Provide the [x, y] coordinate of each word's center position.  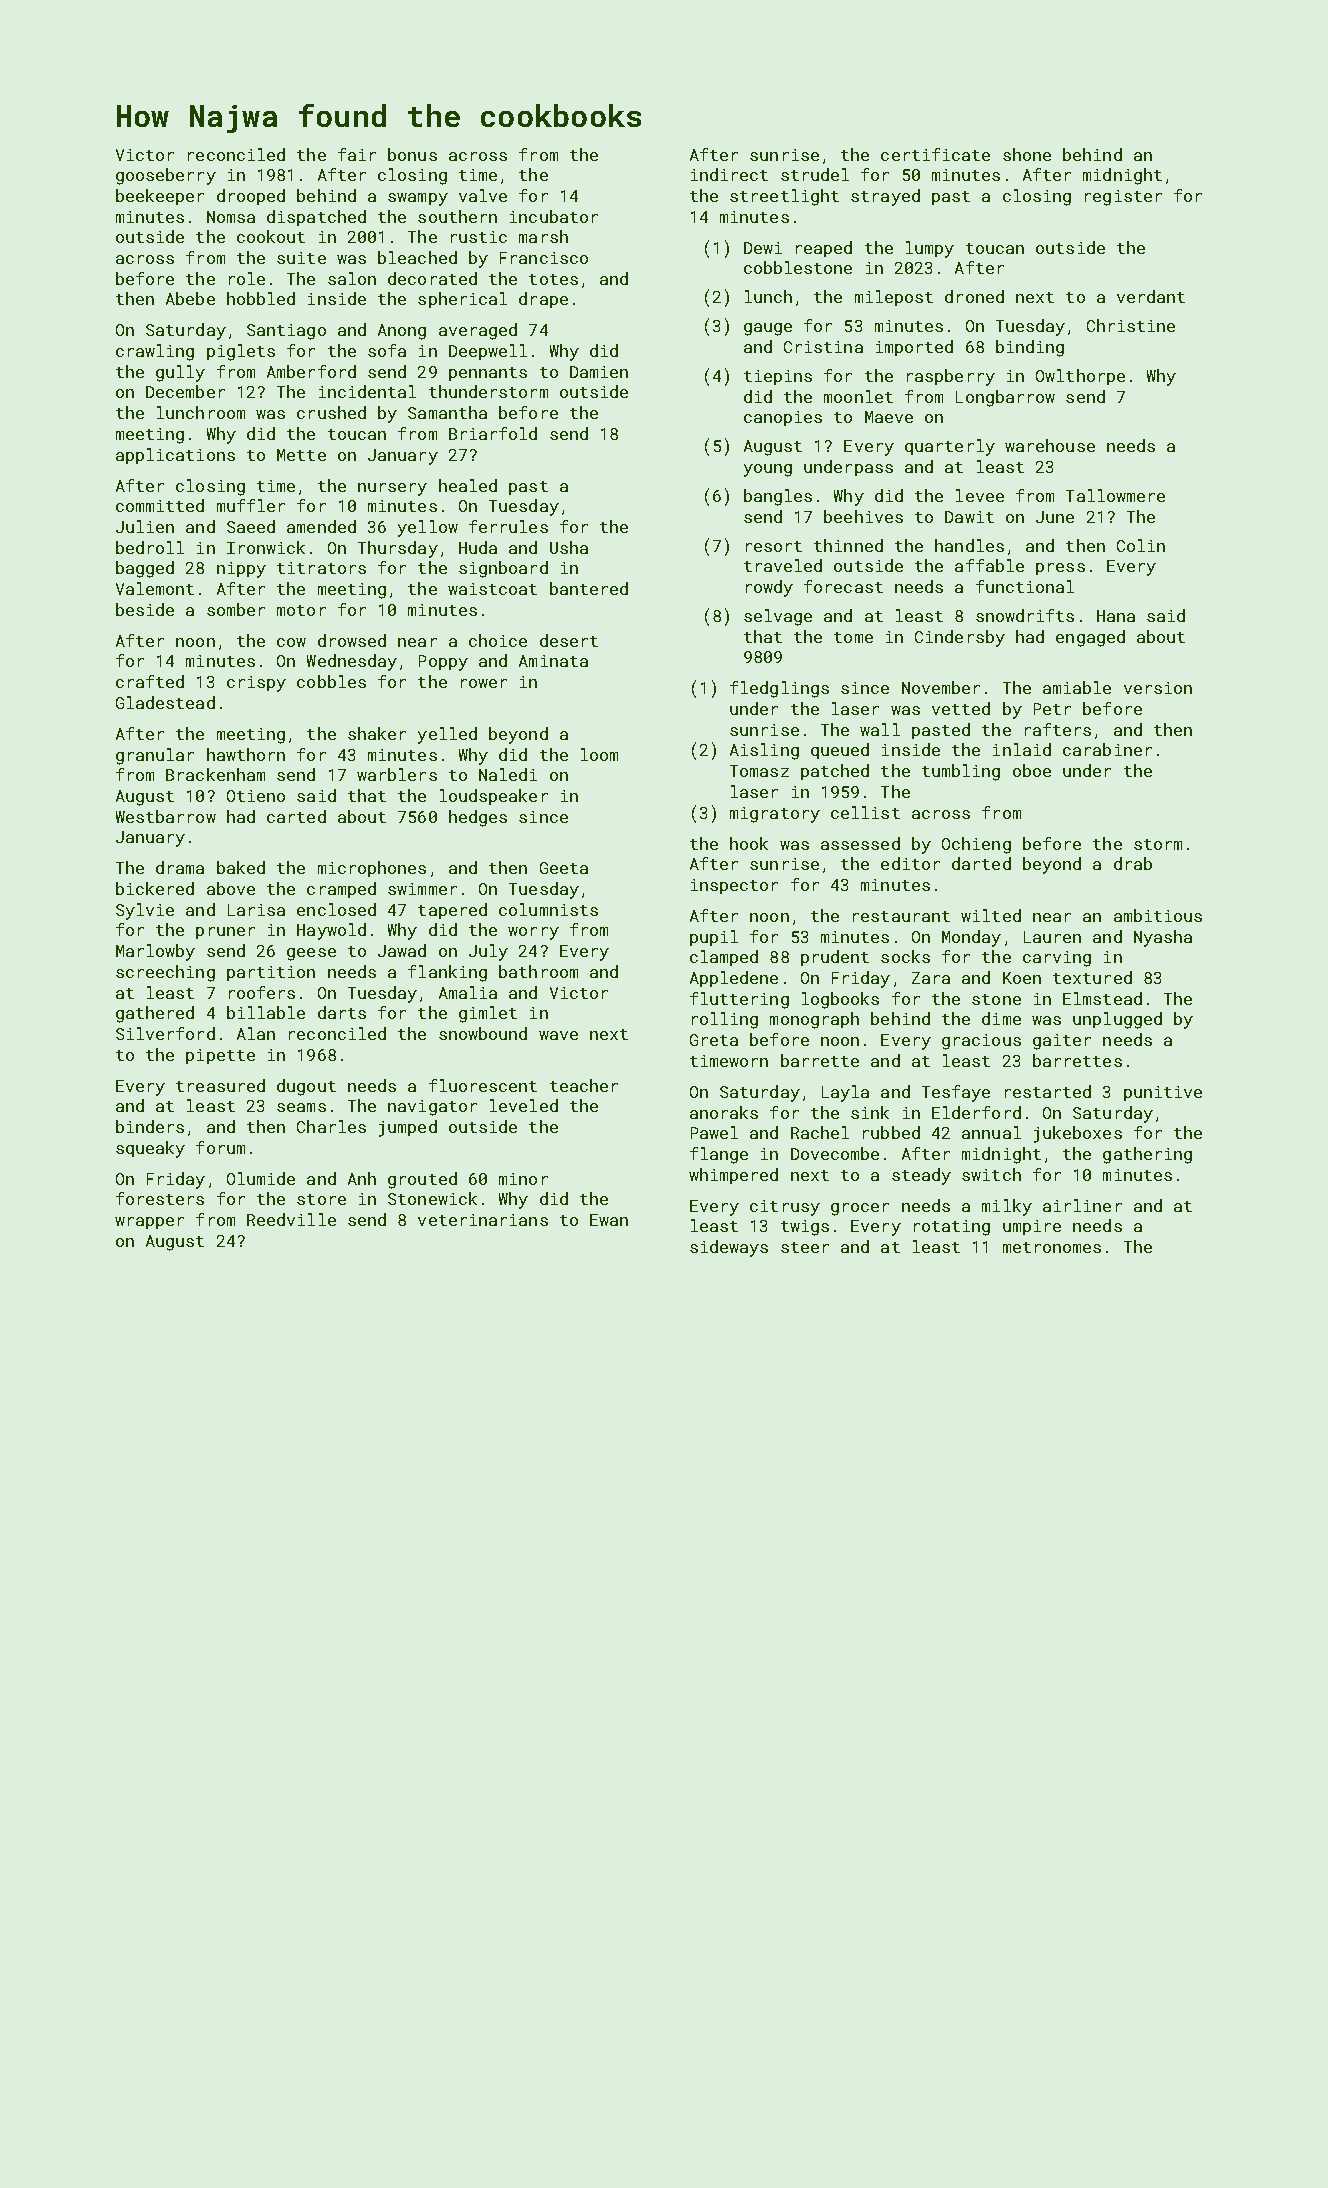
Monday [971, 938]
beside [145, 609]
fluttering [739, 1000]
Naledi [508, 774]
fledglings [779, 689]
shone [1027, 154]
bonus [412, 154]
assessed [860, 843]
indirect [729, 174]
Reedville [291, 1219]
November [941, 687]
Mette [301, 455]
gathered [155, 1014]
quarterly [950, 447]
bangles [778, 497]
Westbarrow [166, 816]
